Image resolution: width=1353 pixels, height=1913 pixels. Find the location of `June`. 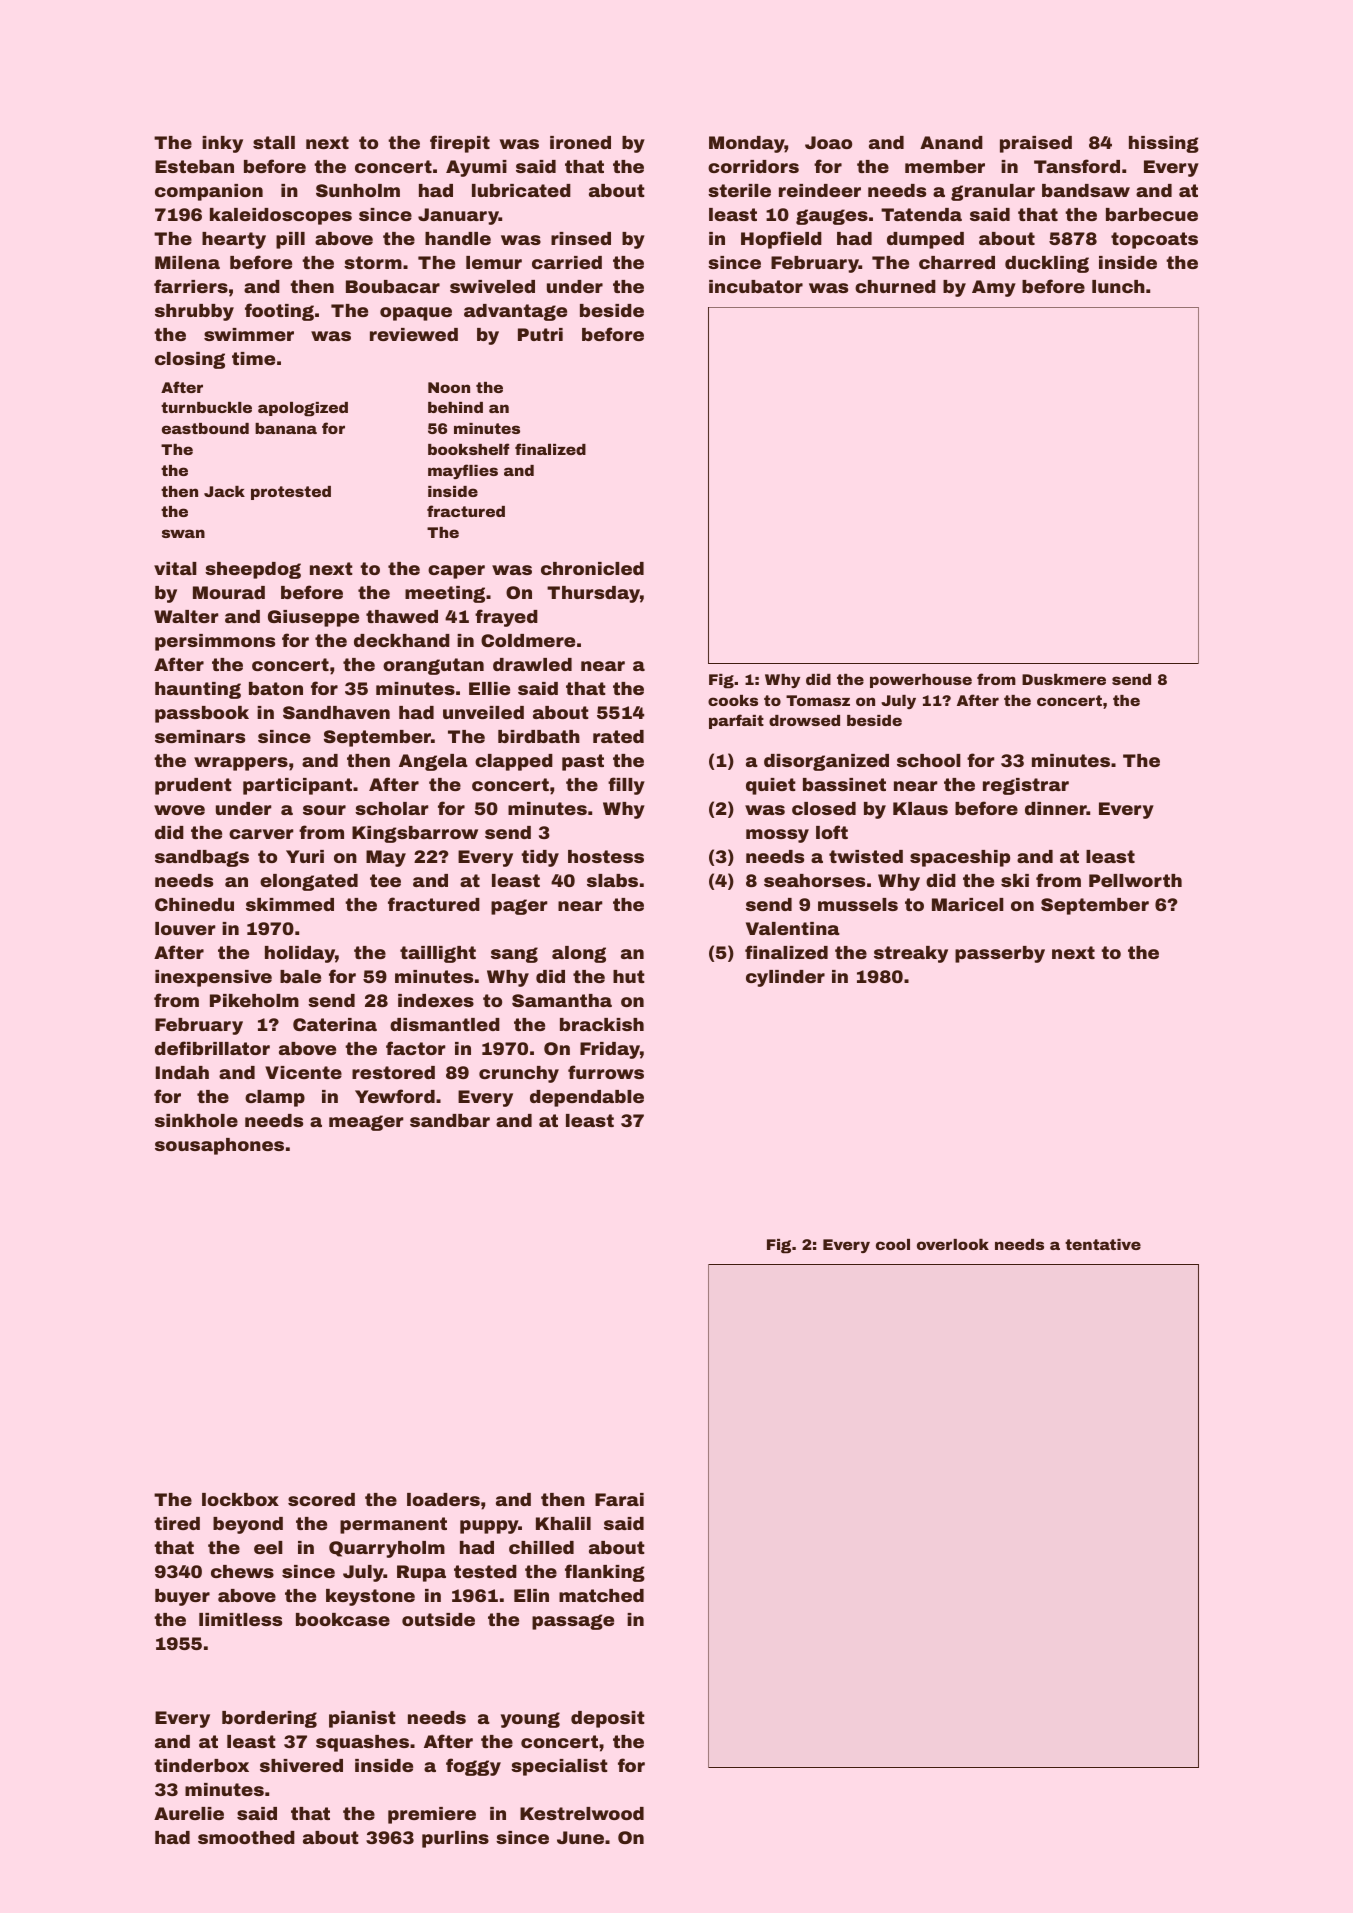

June is located at coordinates (580, 1837).
